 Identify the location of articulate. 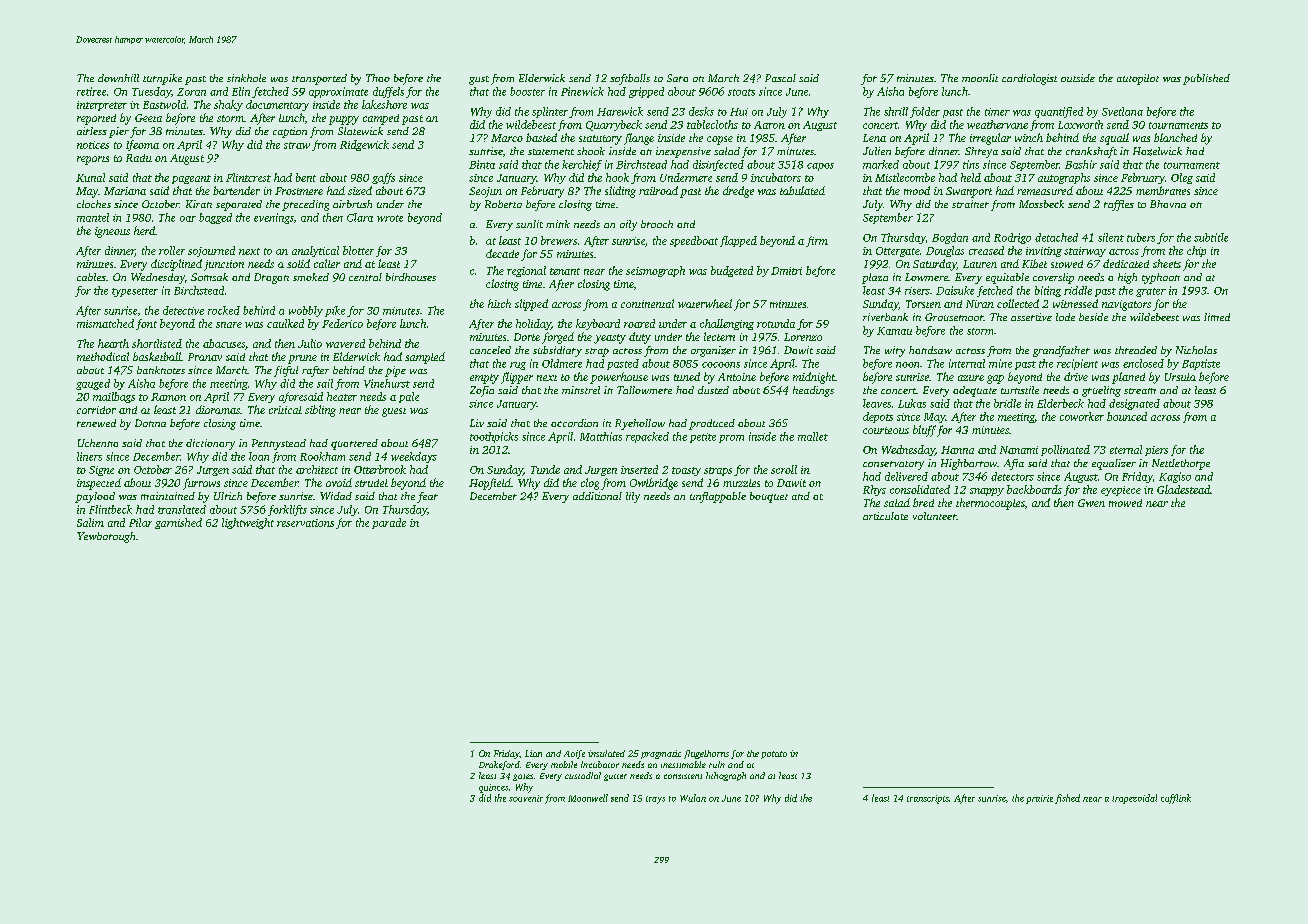
(885, 516).
